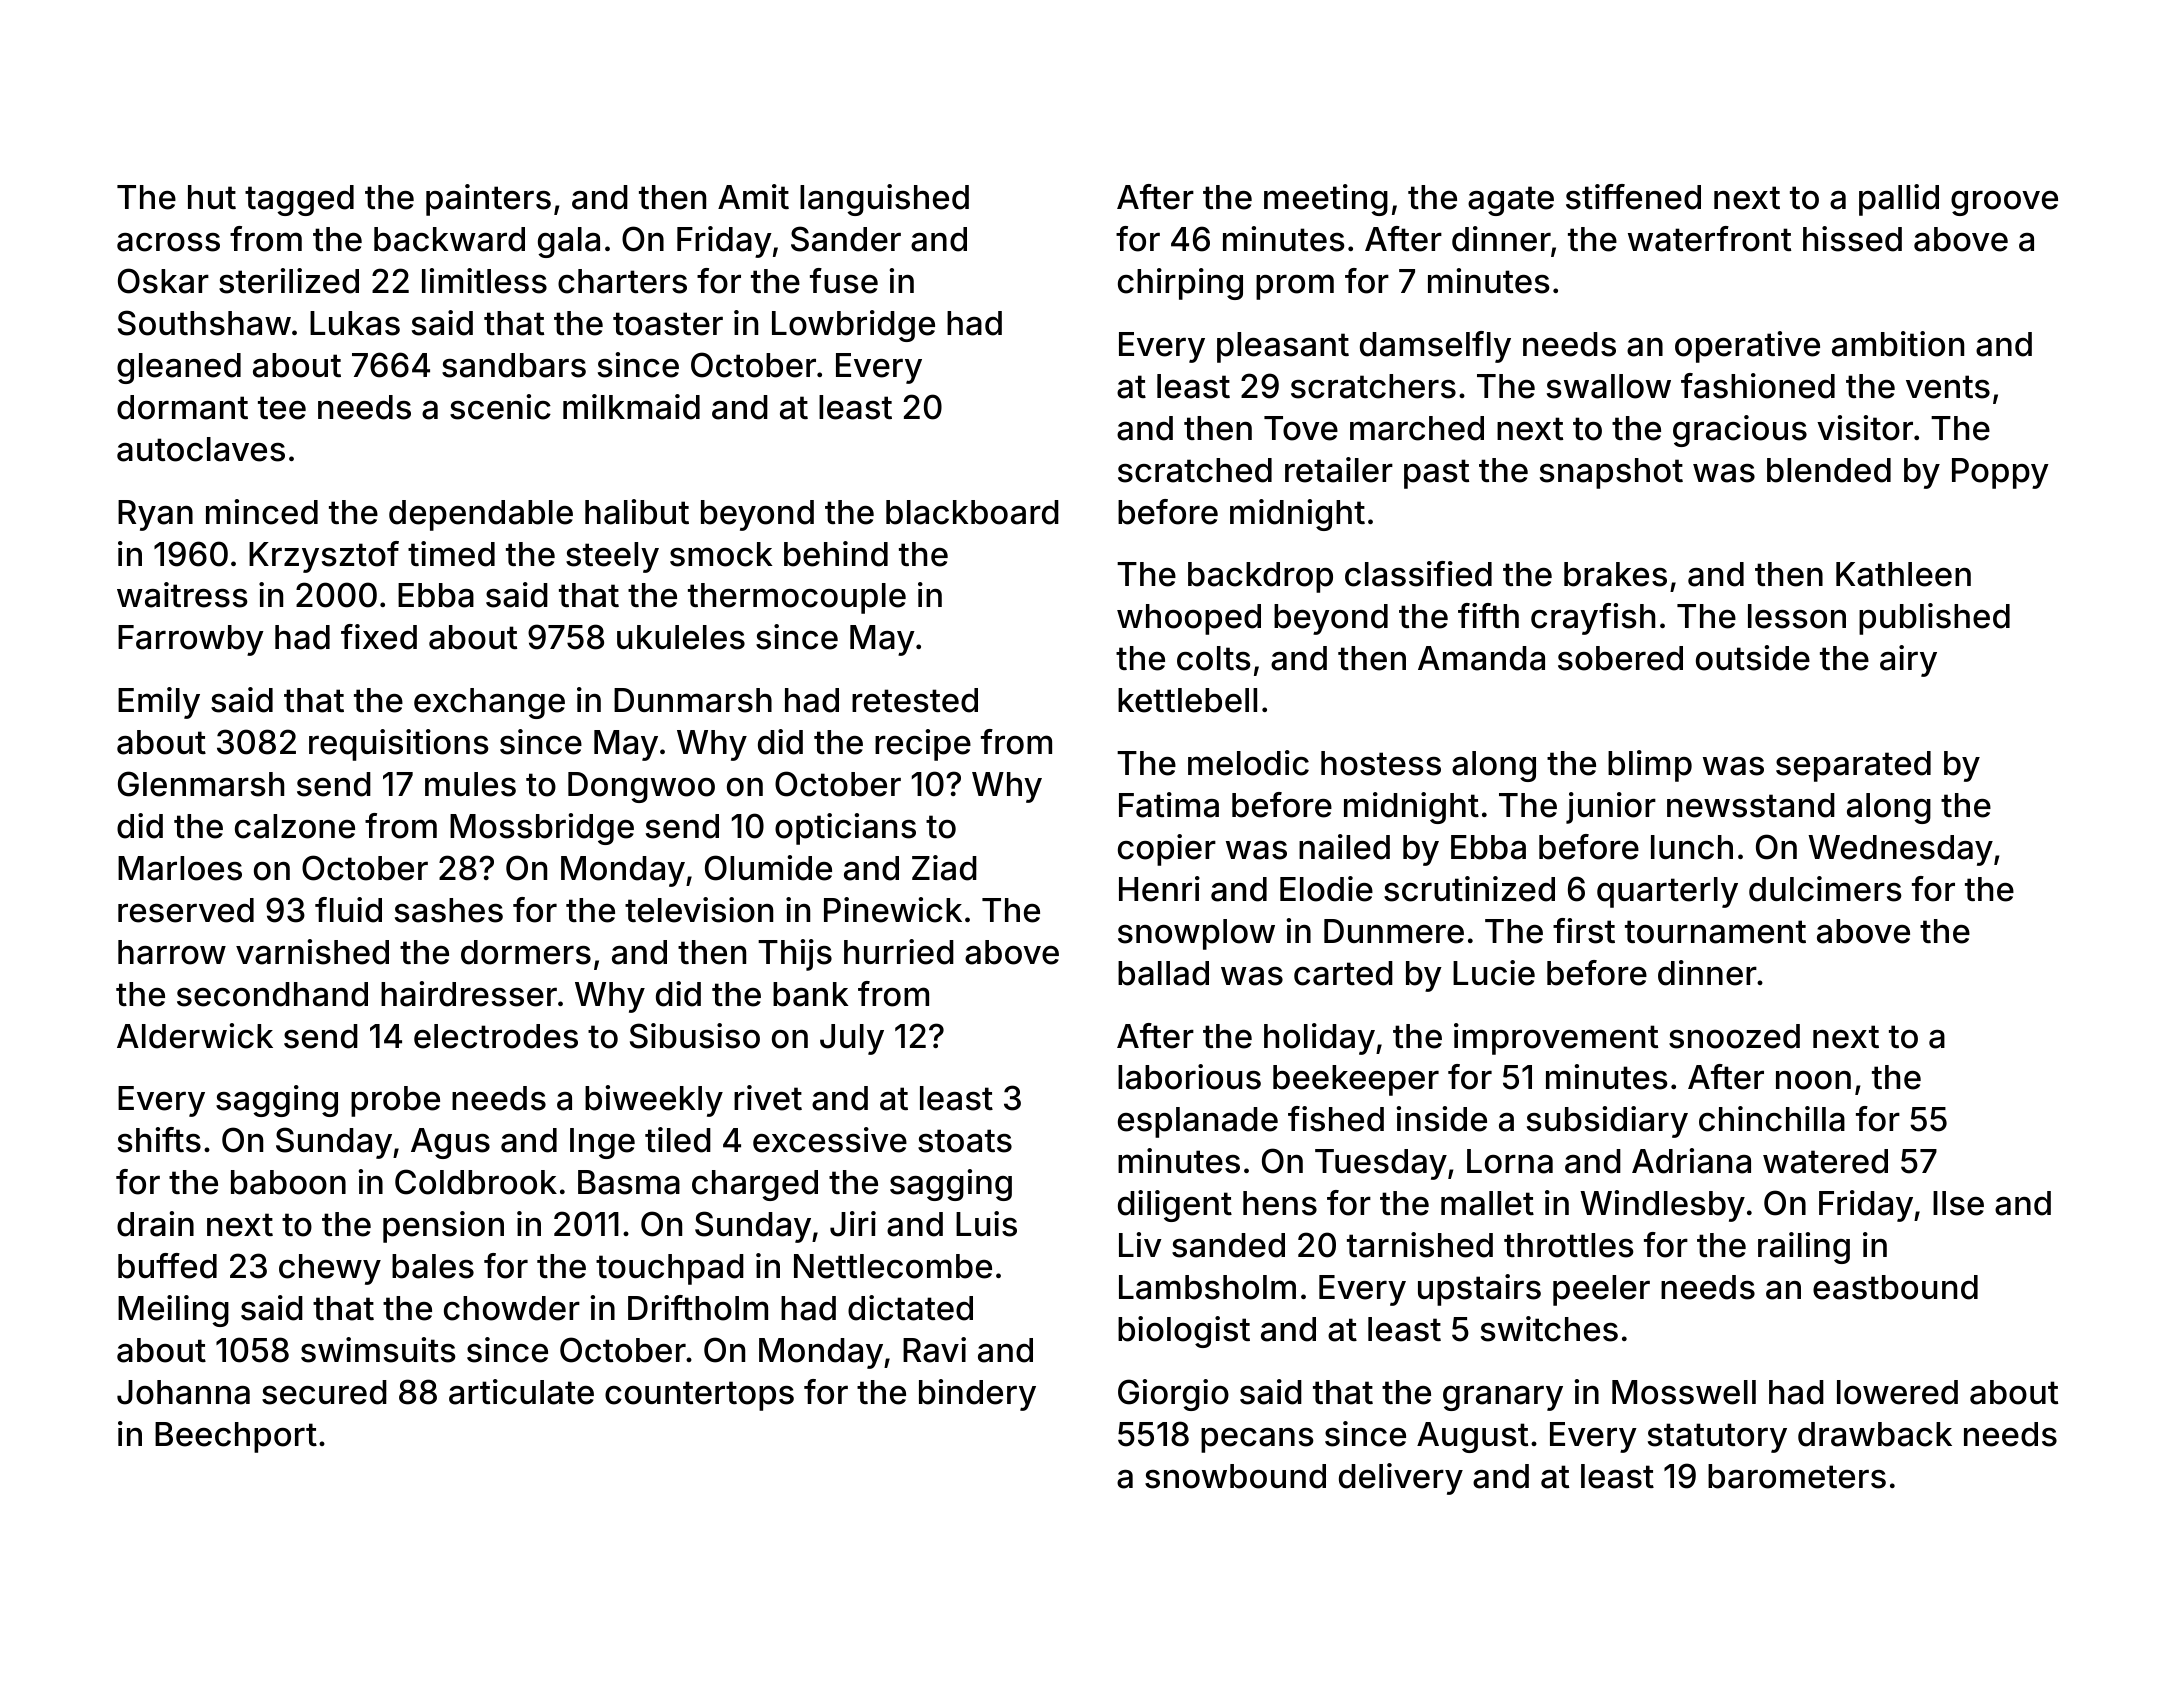 The width and height of the screenshot is (2178, 1683). Describe the element at coordinates (1611, 808) in the screenshot. I see `junior` at that location.
